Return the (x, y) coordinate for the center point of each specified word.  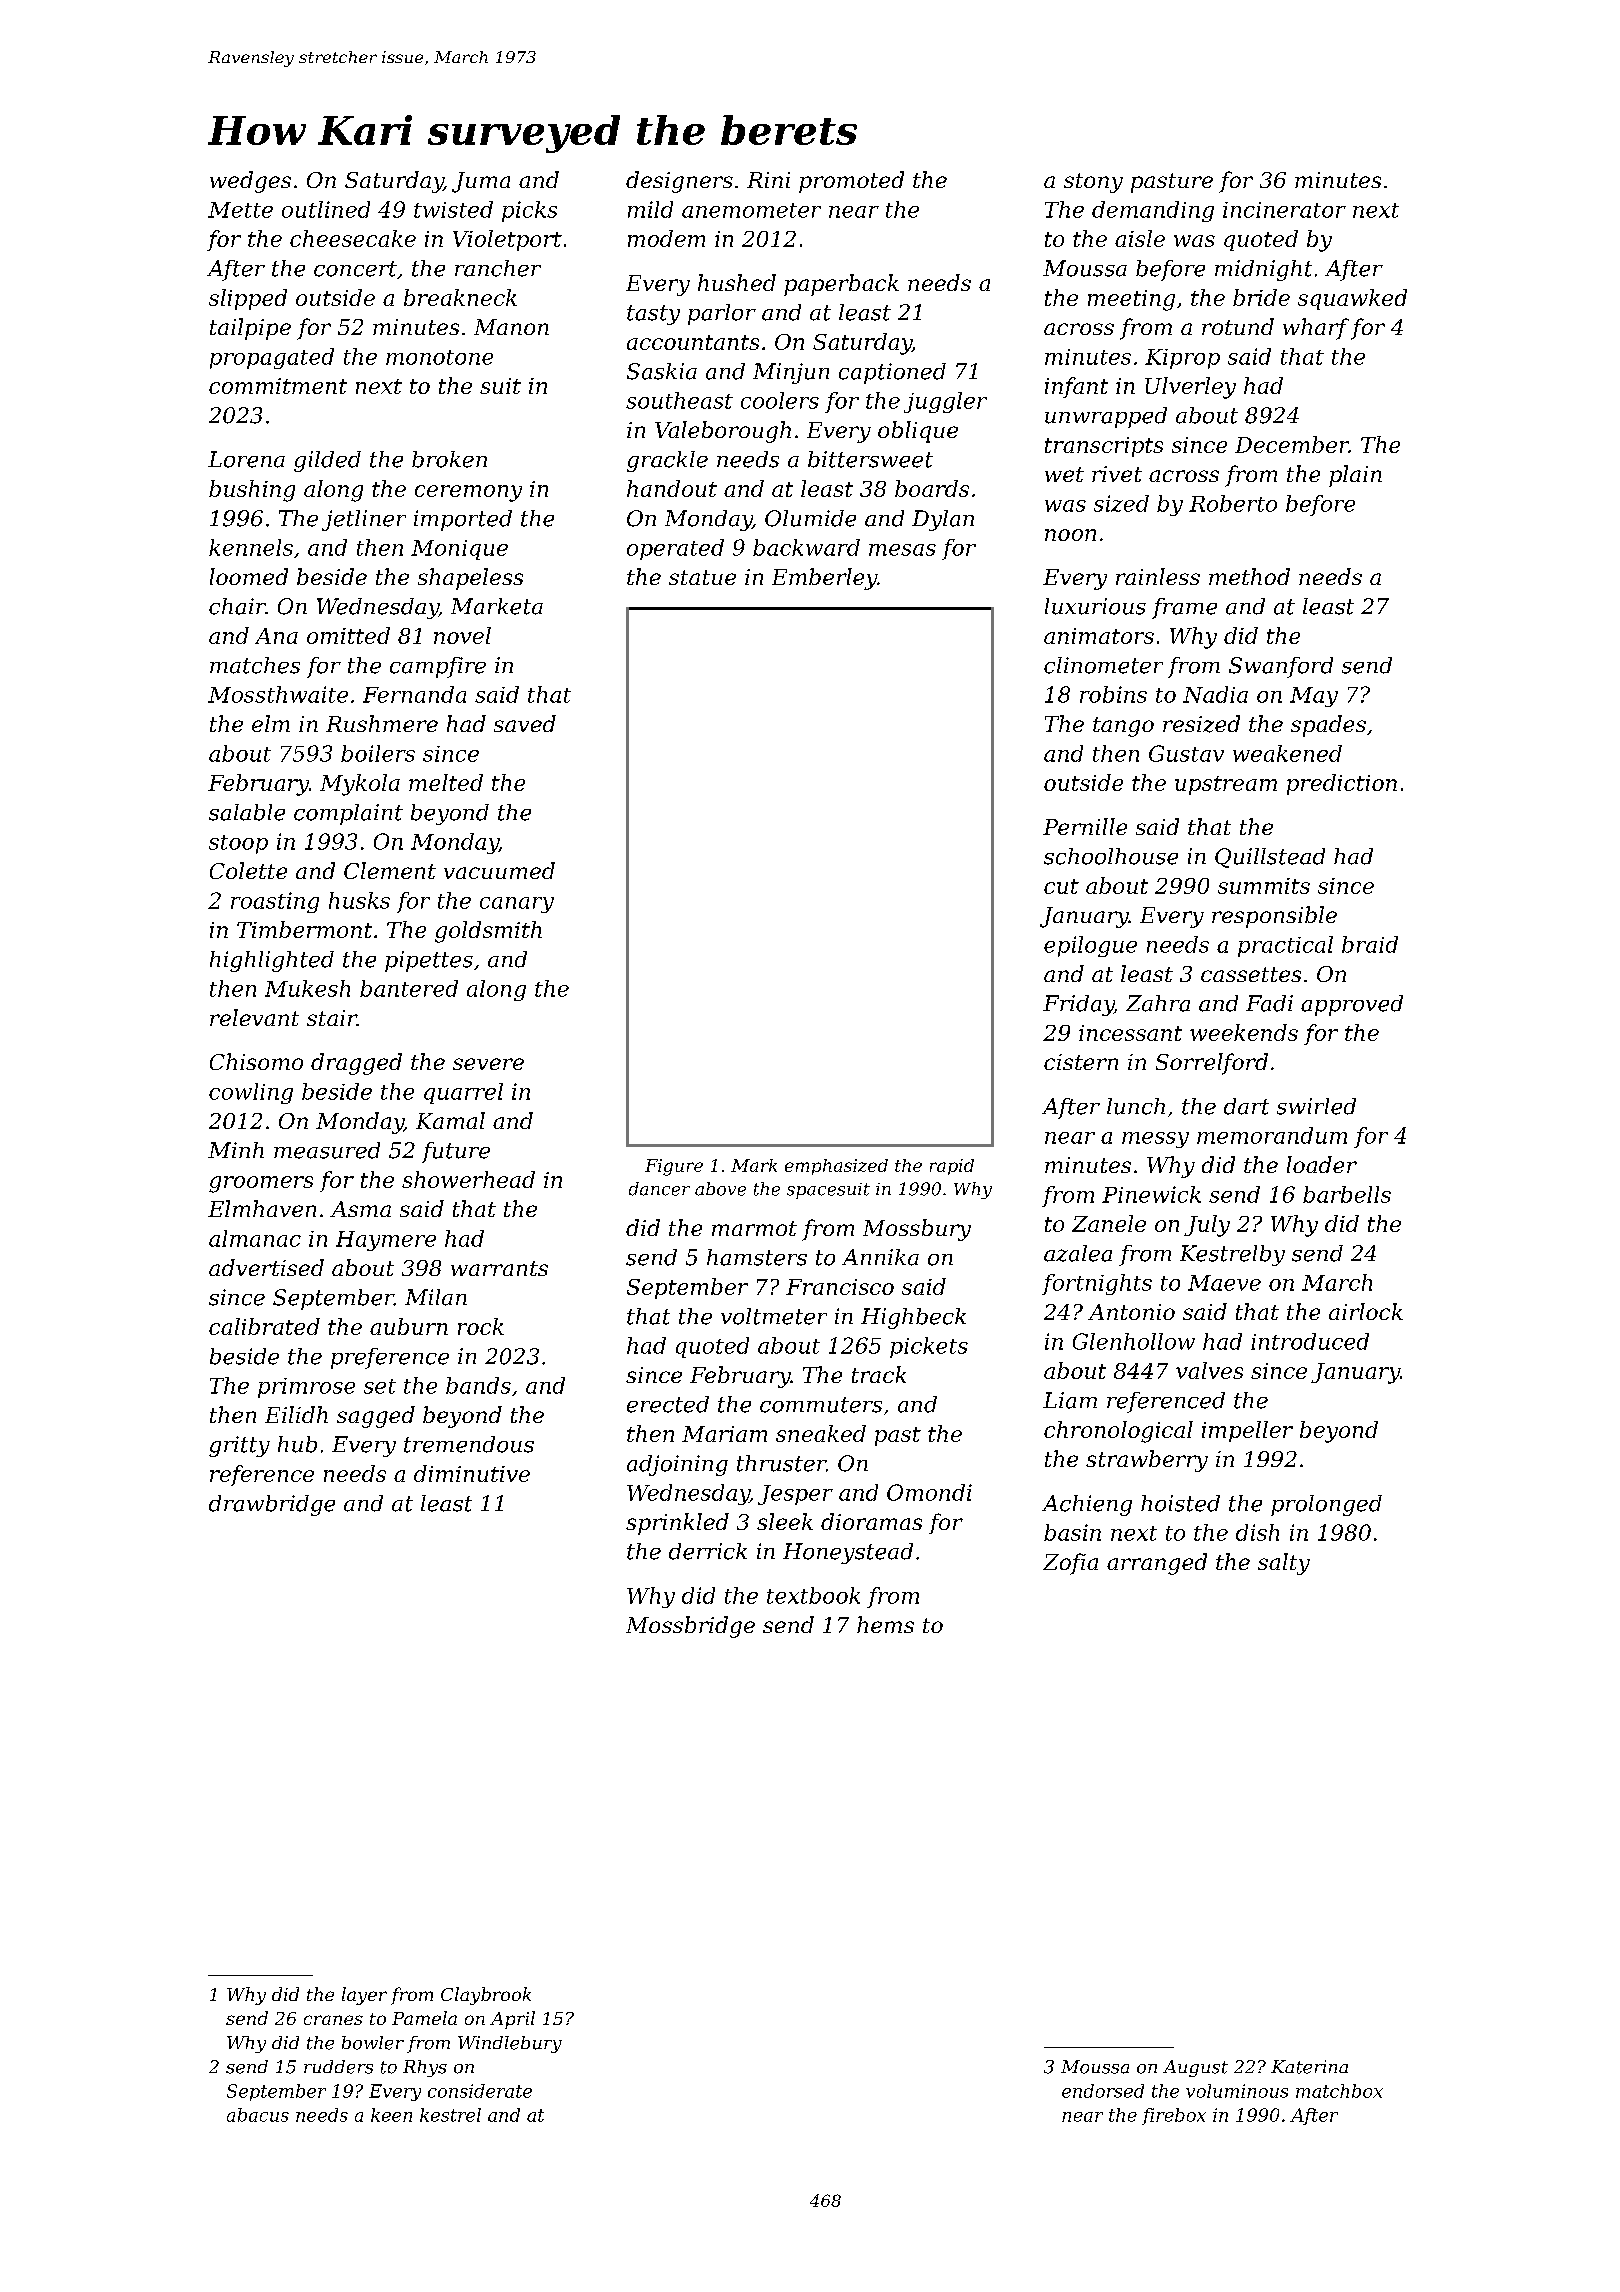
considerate (480, 2091)
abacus (258, 2115)
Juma (481, 182)
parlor (722, 314)
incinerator (1284, 210)
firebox (1174, 2116)
